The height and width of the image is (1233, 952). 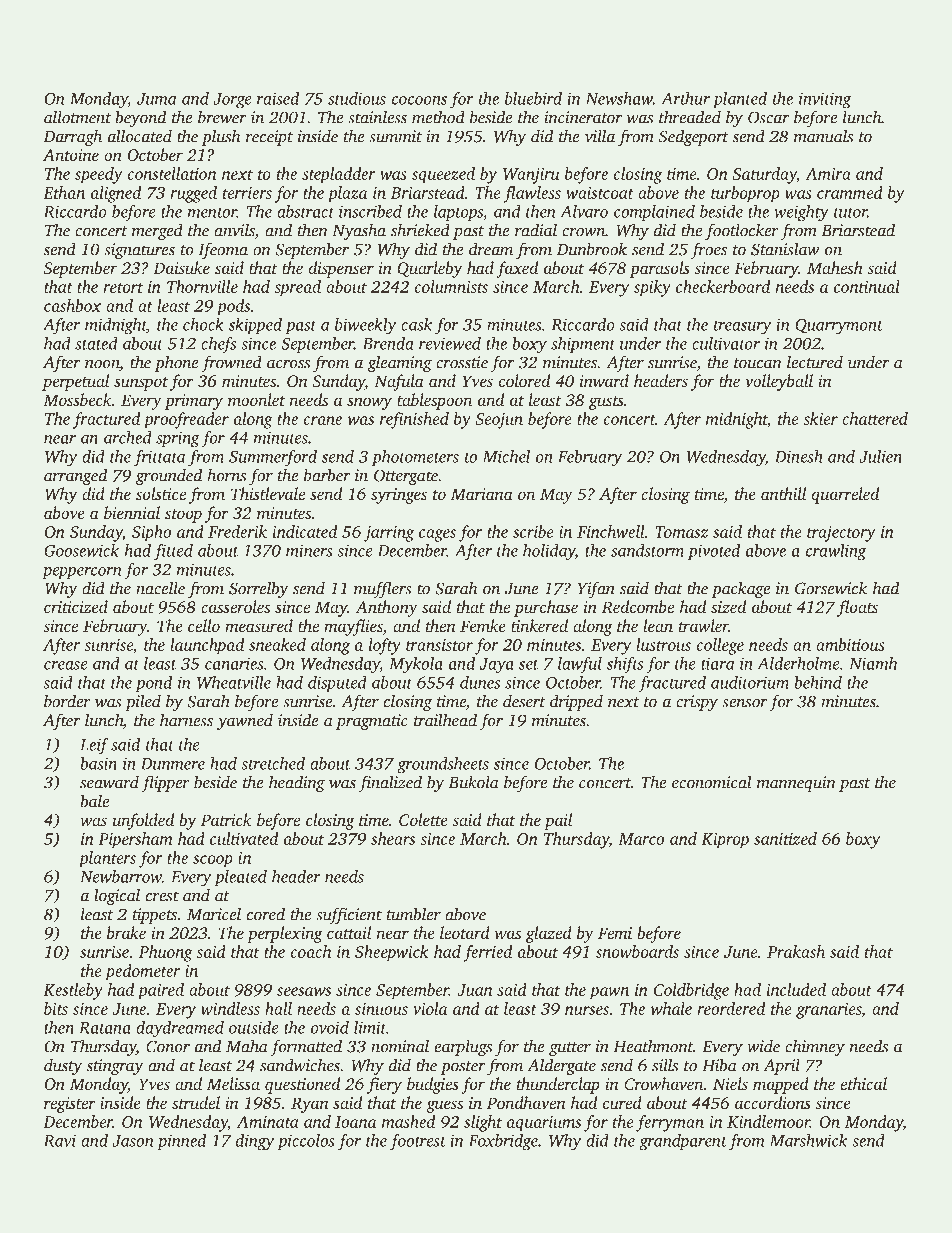 I want to click on grandparent, so click(x=683, y=1142).
